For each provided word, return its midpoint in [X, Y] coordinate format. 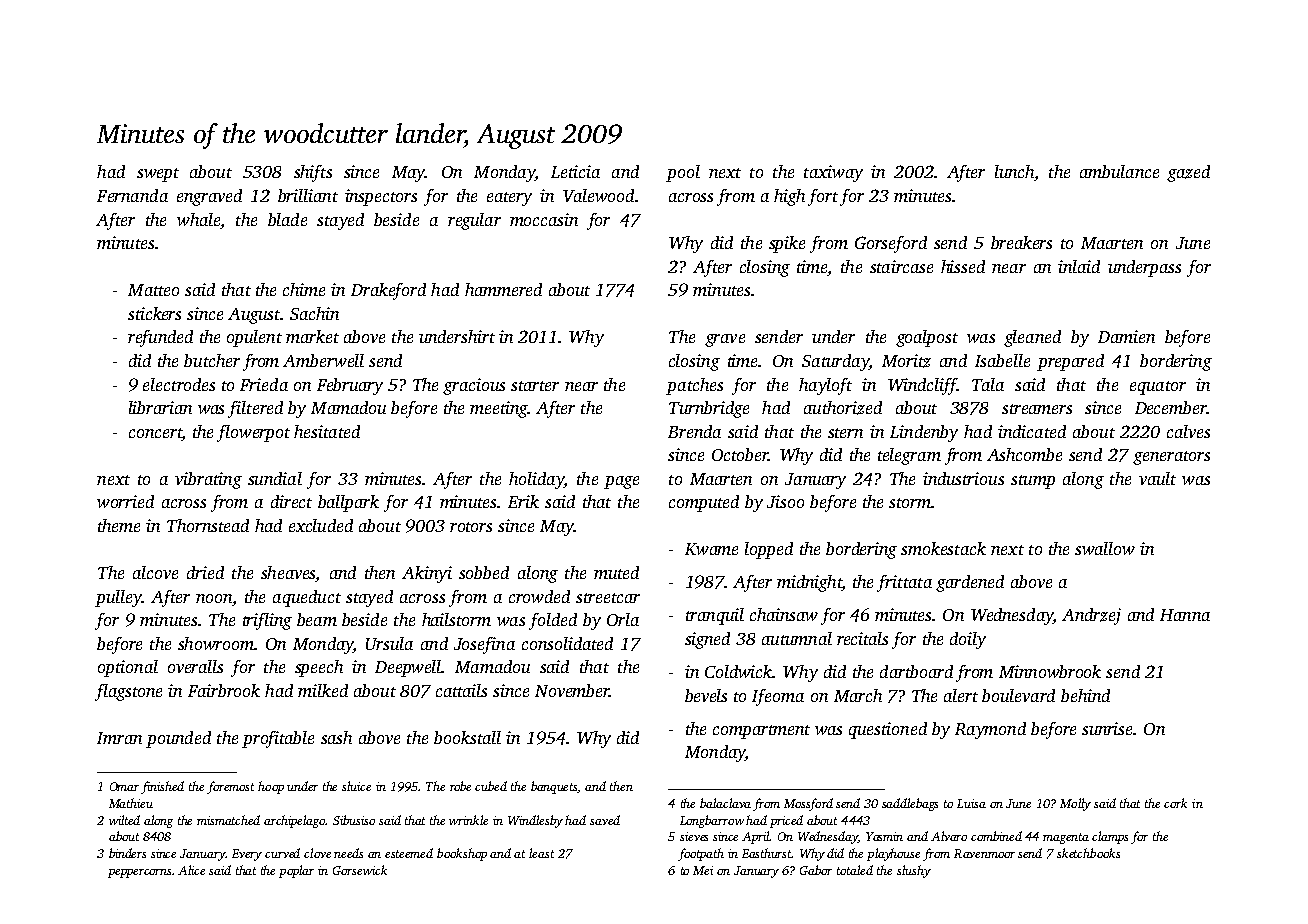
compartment [761, 732]
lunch [1014, 171]
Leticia [575, 171]
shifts [313, 173]
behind [1085, 695]
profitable [278, 739]
